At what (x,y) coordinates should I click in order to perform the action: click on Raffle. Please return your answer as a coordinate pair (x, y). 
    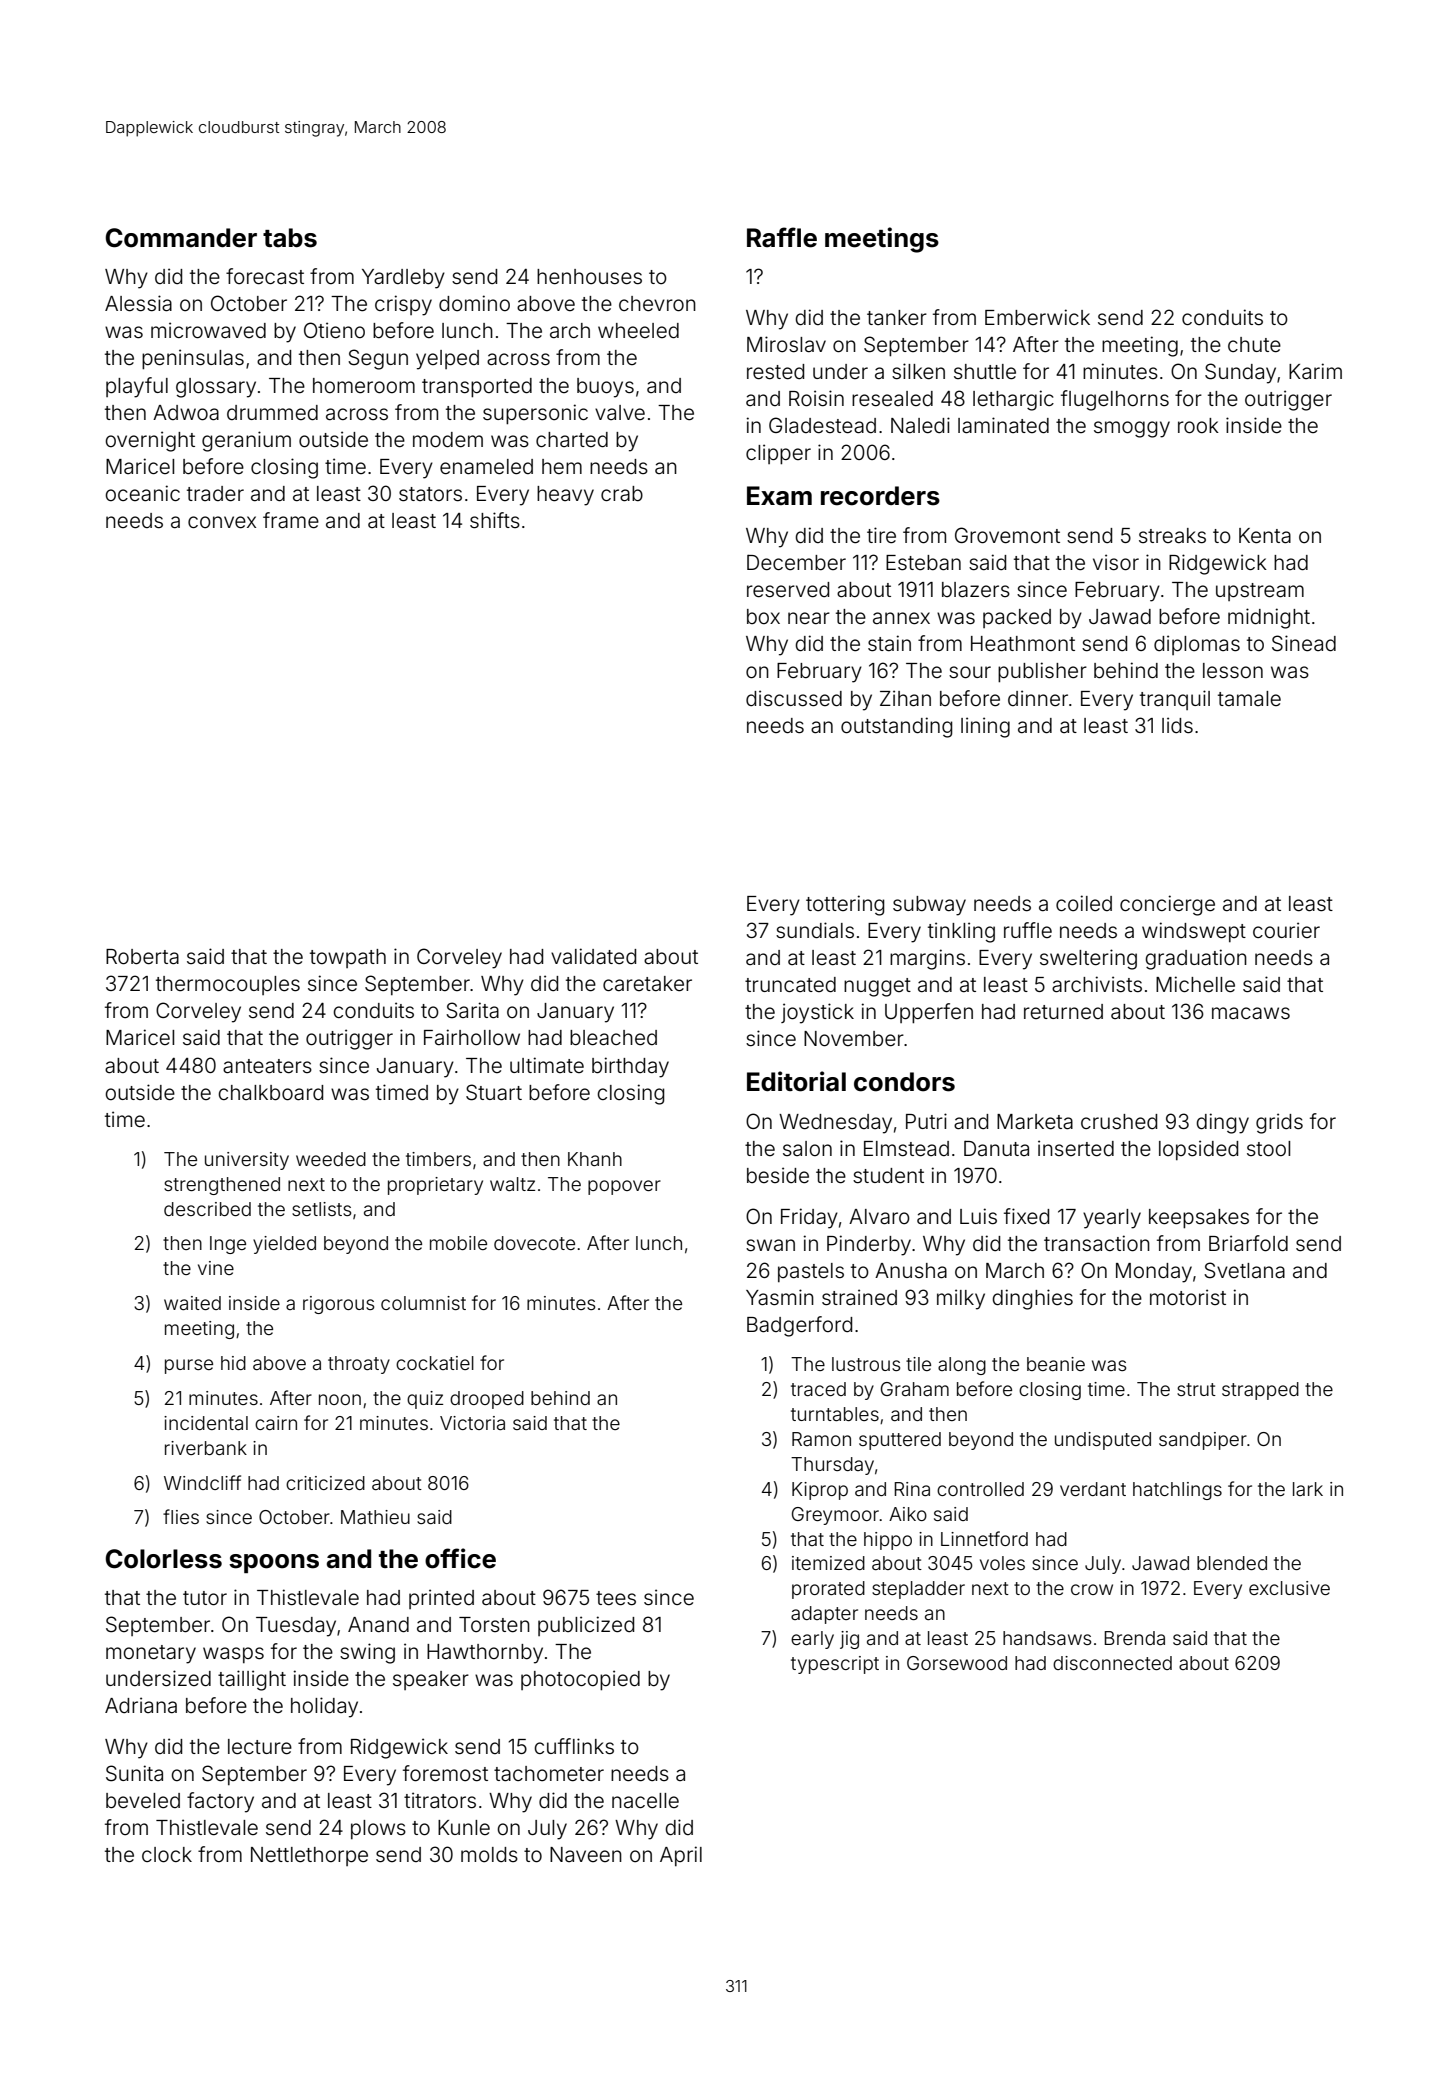
    Looking at the image, I should click on (782, 237).
